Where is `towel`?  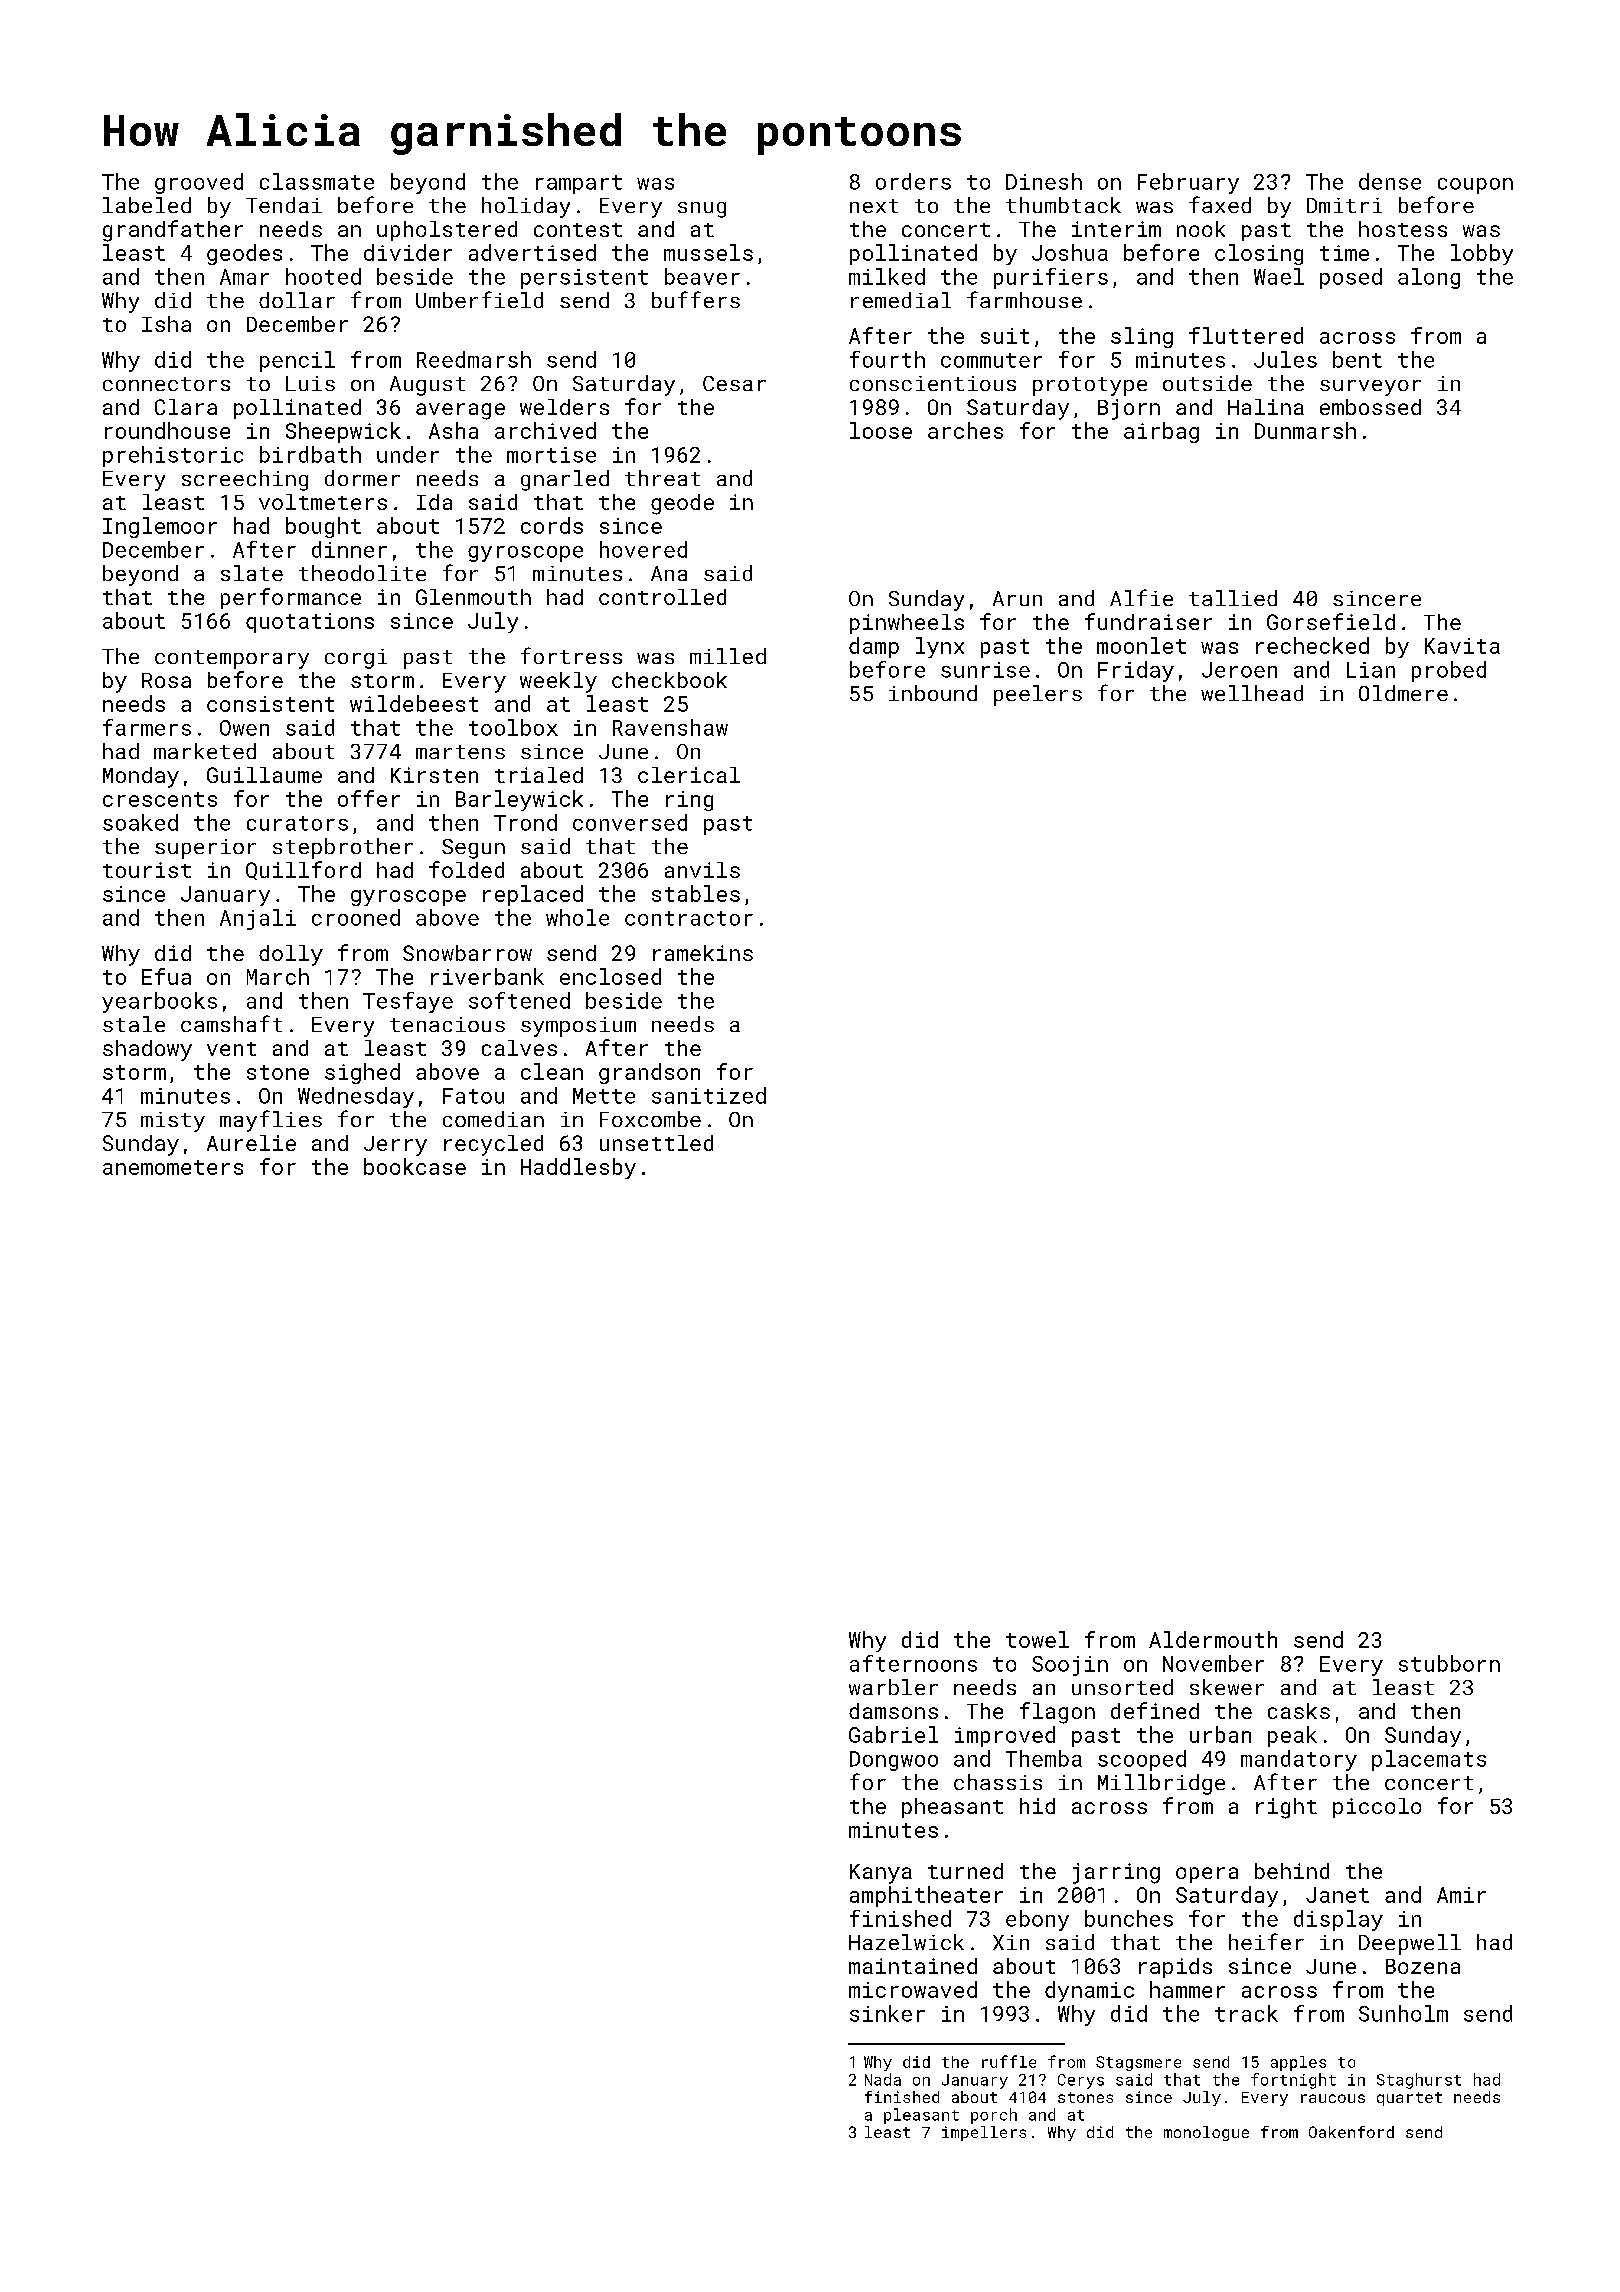
towel is located at coordinates (1037, 1639).
